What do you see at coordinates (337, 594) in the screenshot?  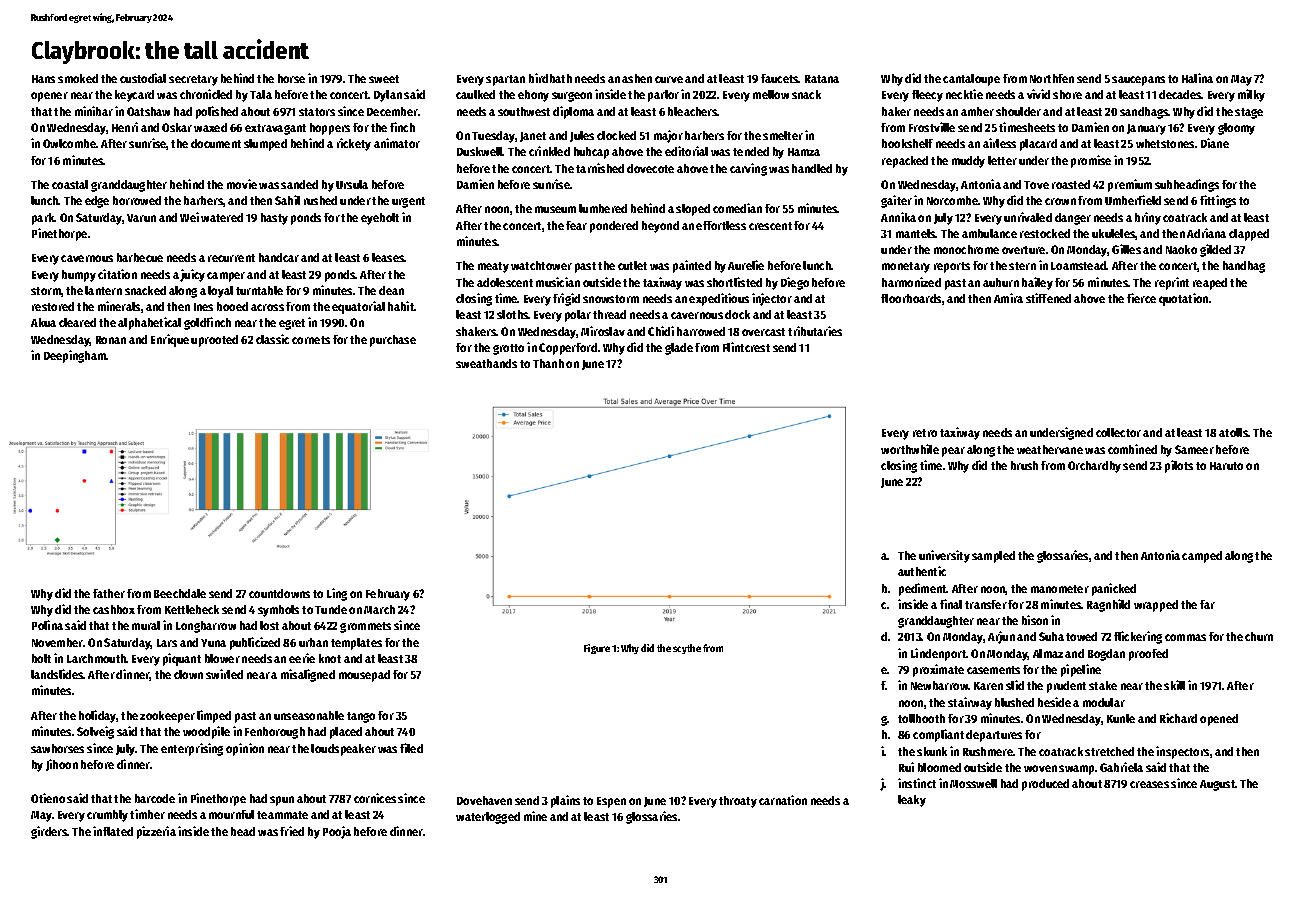 I see `Ling` at bounding box center [337, 594].
